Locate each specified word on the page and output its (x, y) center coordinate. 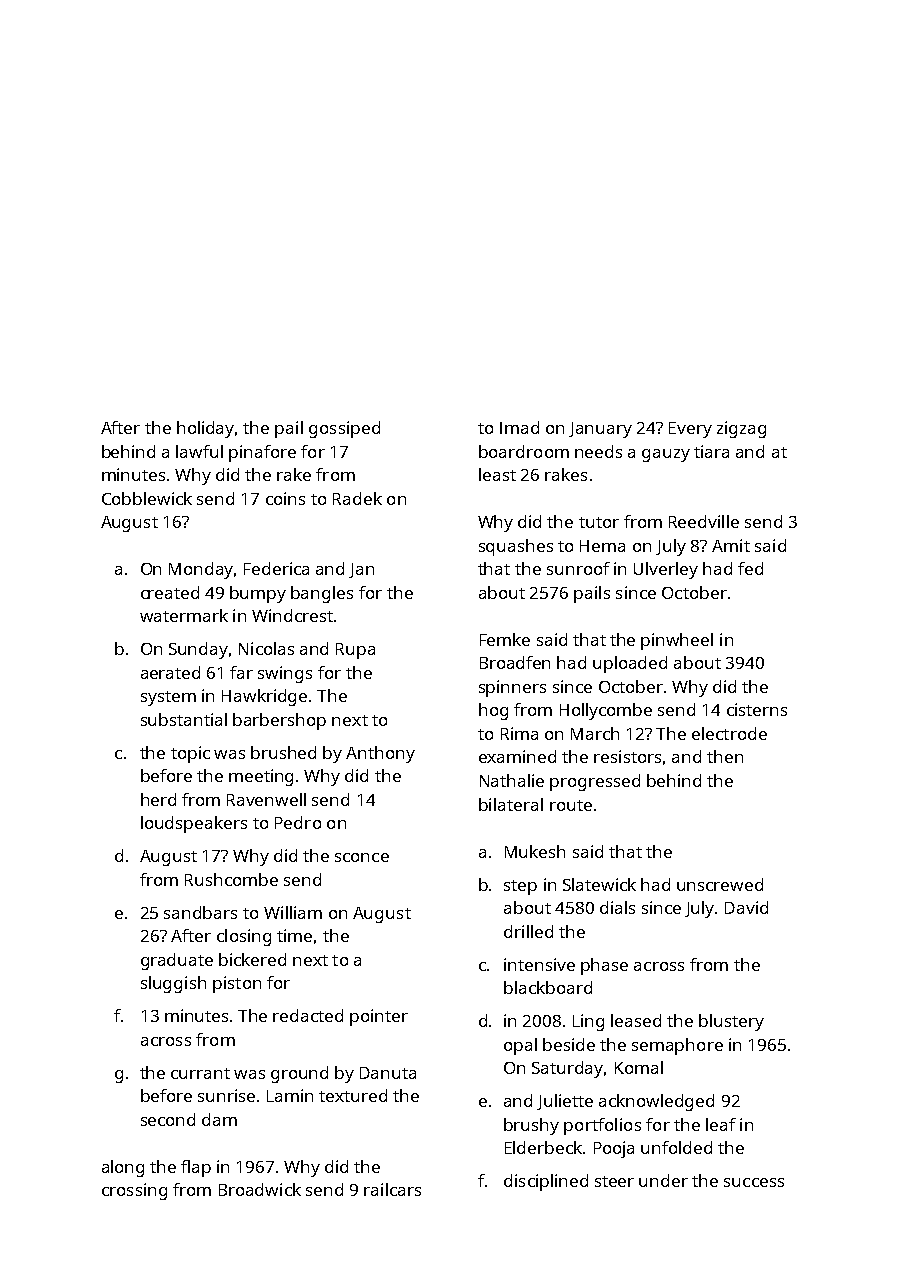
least (497, 474)
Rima (519, 733)
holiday (205, 429)
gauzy (666, 455)
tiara (711, 451)
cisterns (757, 709)
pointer (379, 1017)
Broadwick (260, 1189)
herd (158, 799)
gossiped (344, 429)
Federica (276, 568)
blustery (731, 1022)
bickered (252, 959)
